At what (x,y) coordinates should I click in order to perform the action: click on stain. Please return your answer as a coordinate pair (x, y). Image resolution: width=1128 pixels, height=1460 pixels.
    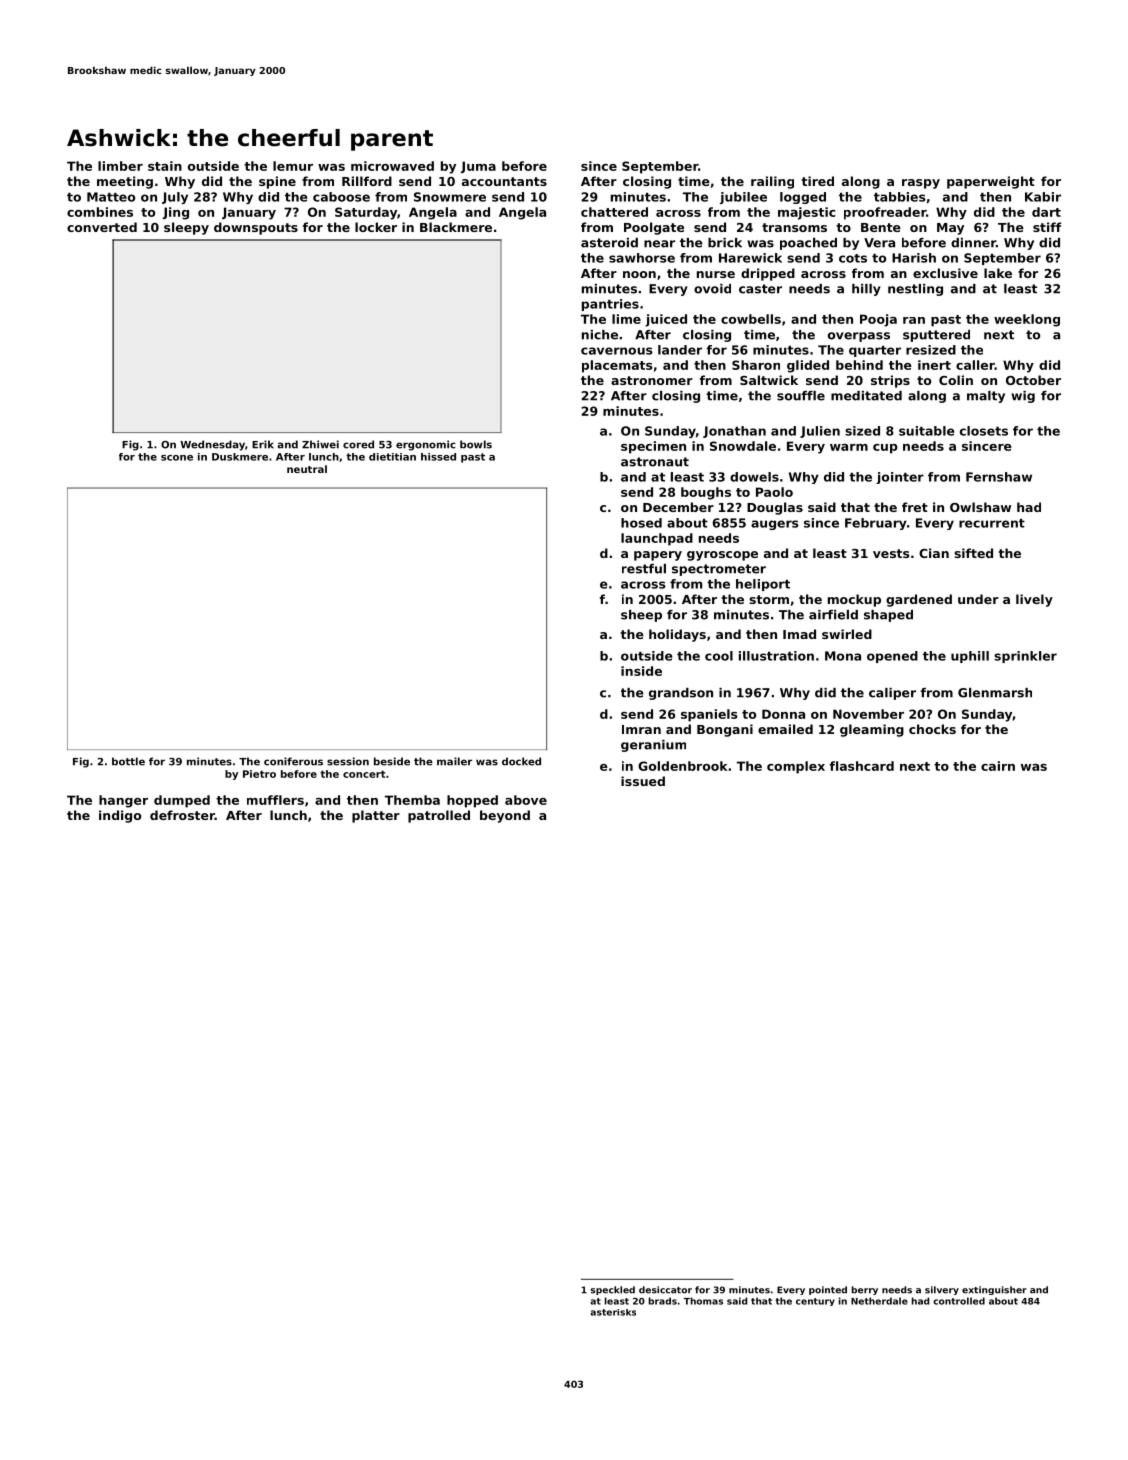
    Looking at the image, I should click on (165, 166).
